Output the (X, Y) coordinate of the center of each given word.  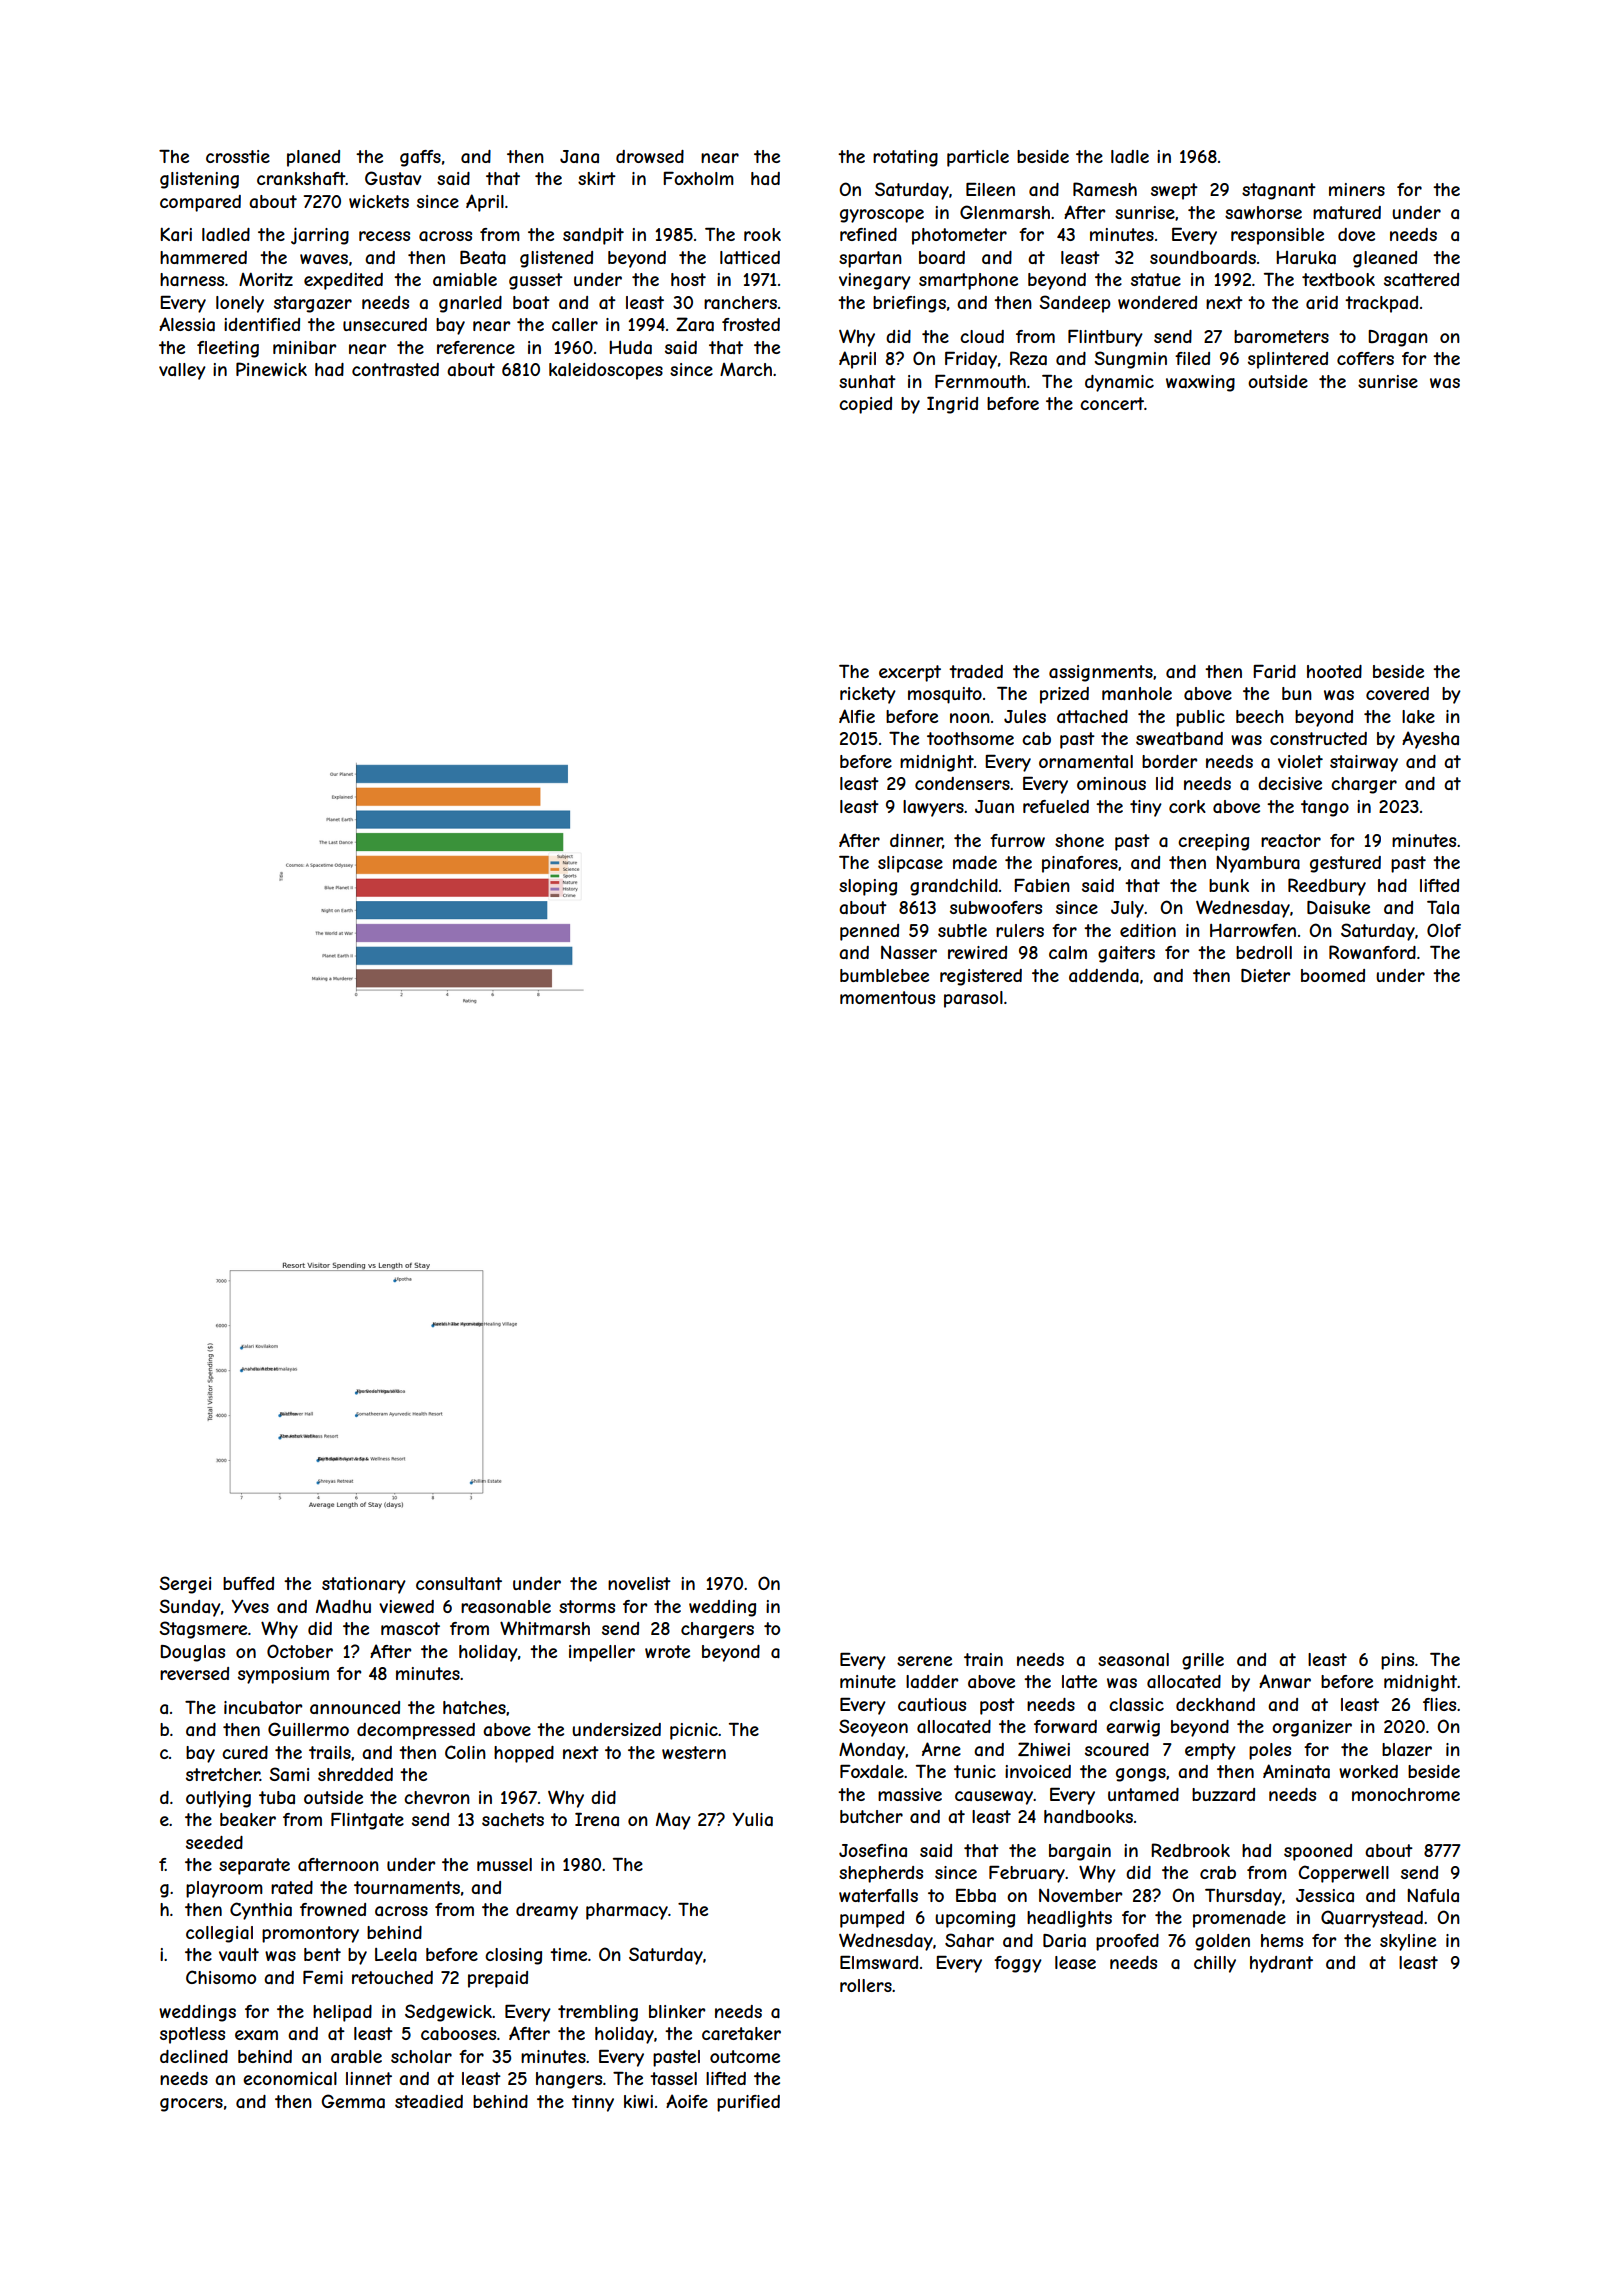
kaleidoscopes (606, 371)
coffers (1365, 358)
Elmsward (879, 1962)
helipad (342, 2013)
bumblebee (884, 975)
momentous (887, 997)
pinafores (1080, 864)
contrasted (395, 369)
